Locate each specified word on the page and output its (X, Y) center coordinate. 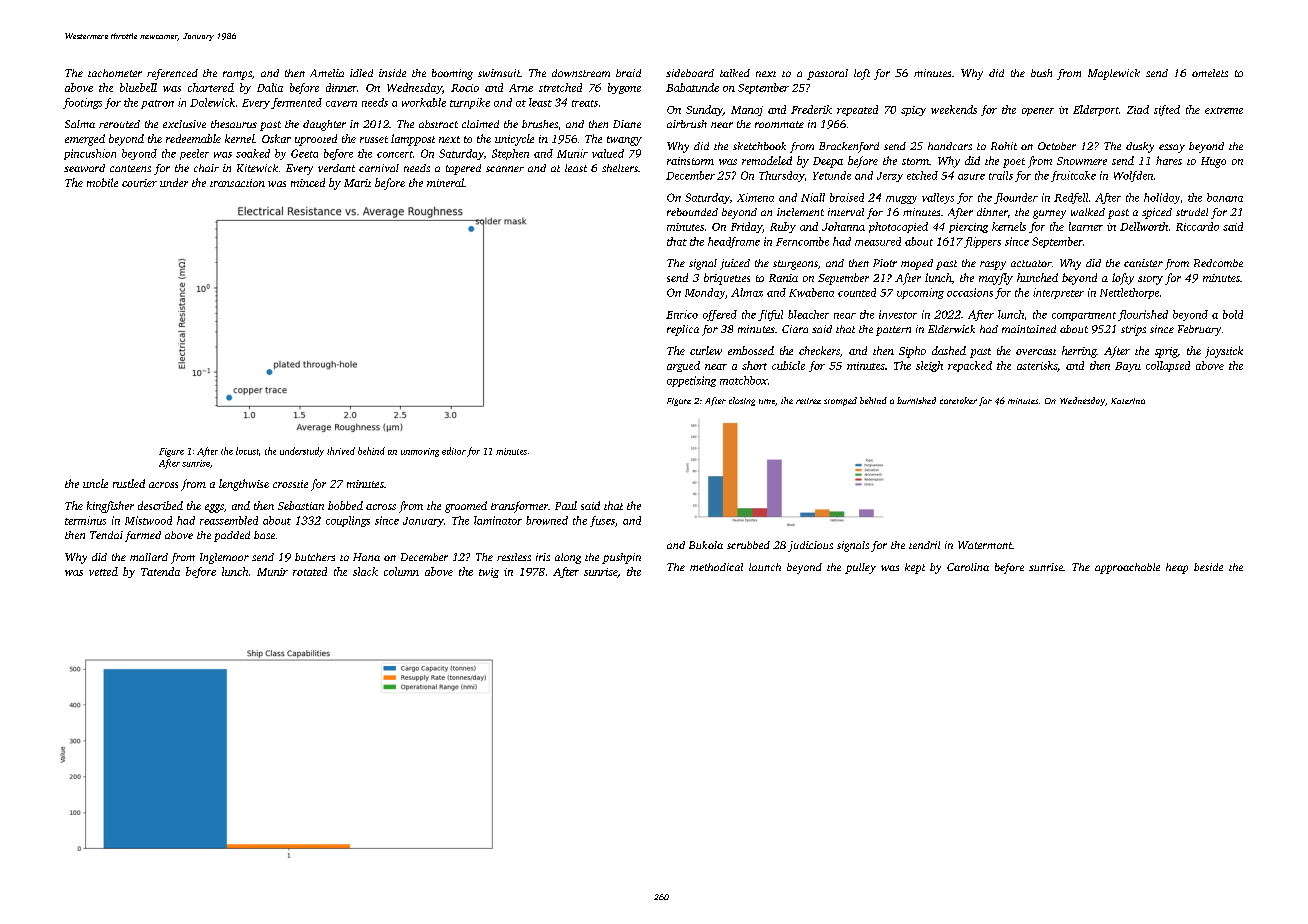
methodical (716, 567)
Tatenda (160, 571)
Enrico (682, 314)
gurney (1049, 214)
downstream (581, 73)
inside (392, 73)
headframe (734, 242)
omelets (1210, 73)
